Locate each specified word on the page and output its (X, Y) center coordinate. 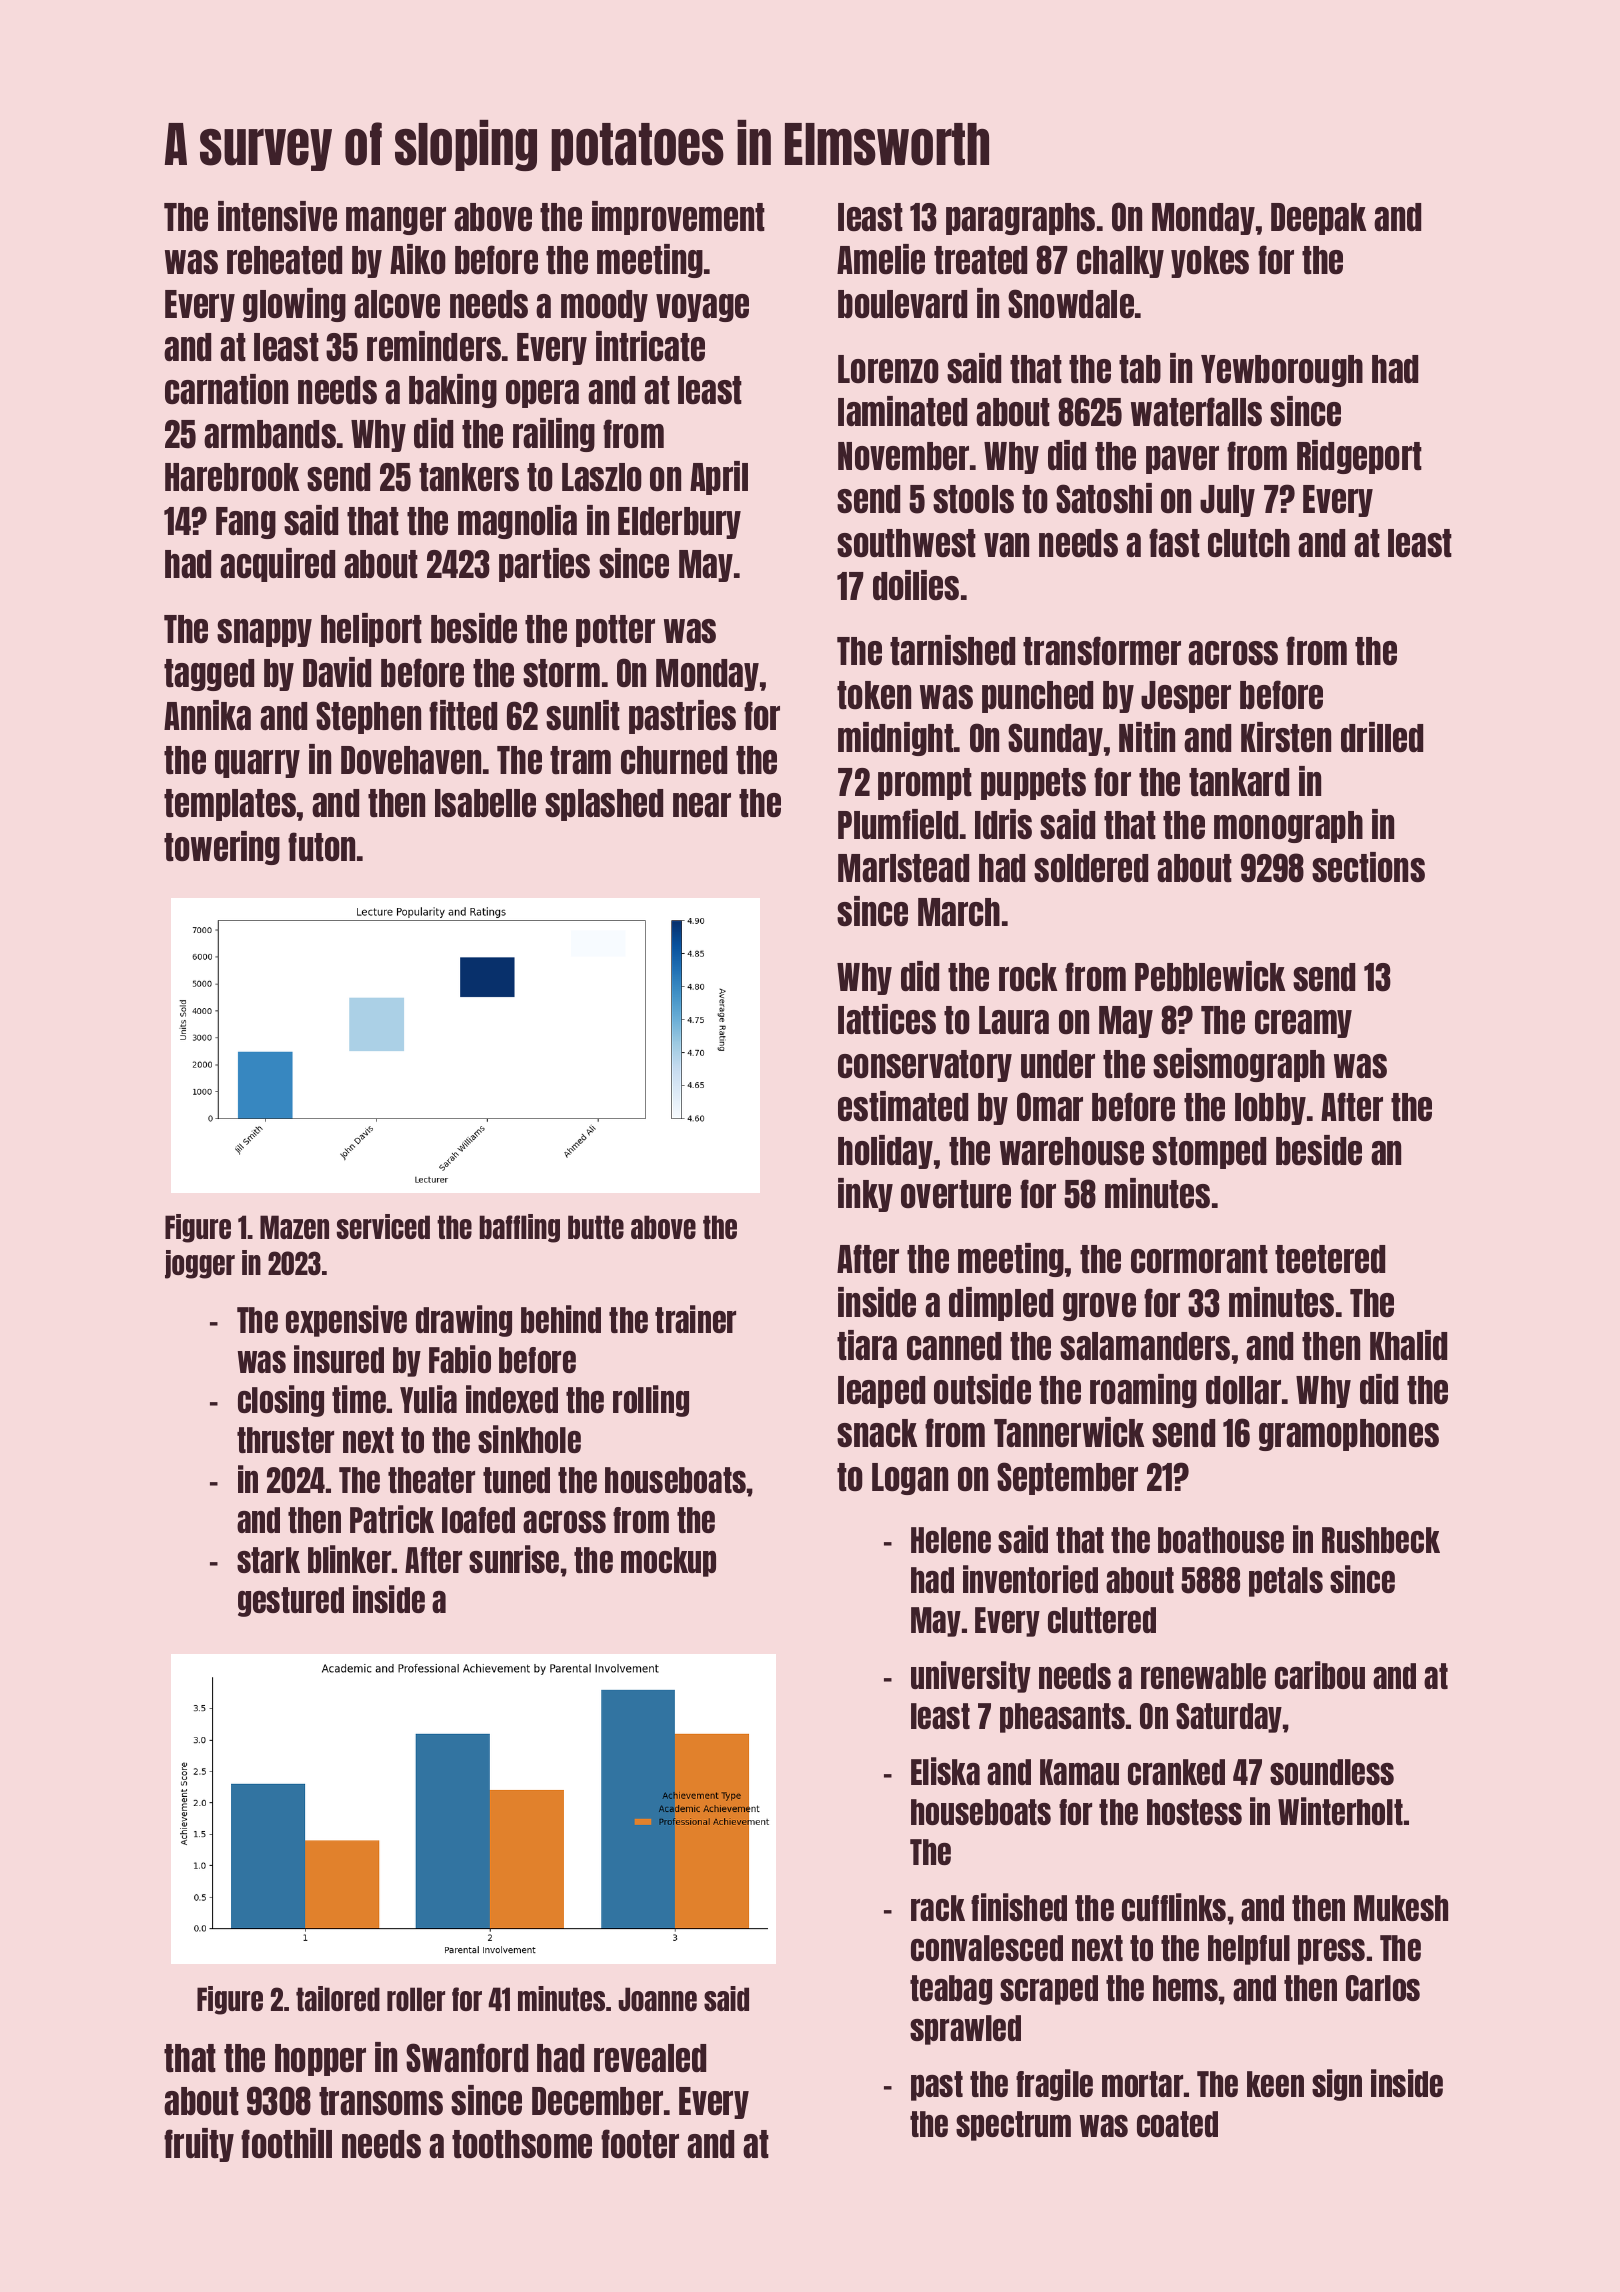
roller (416, 1999)
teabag (951, 1990)
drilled (1382, 737)
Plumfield (898, 824)
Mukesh (1401, 1908)
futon (321, 846)
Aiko (418, 259)
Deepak (1319, 219)
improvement (678, 218)
